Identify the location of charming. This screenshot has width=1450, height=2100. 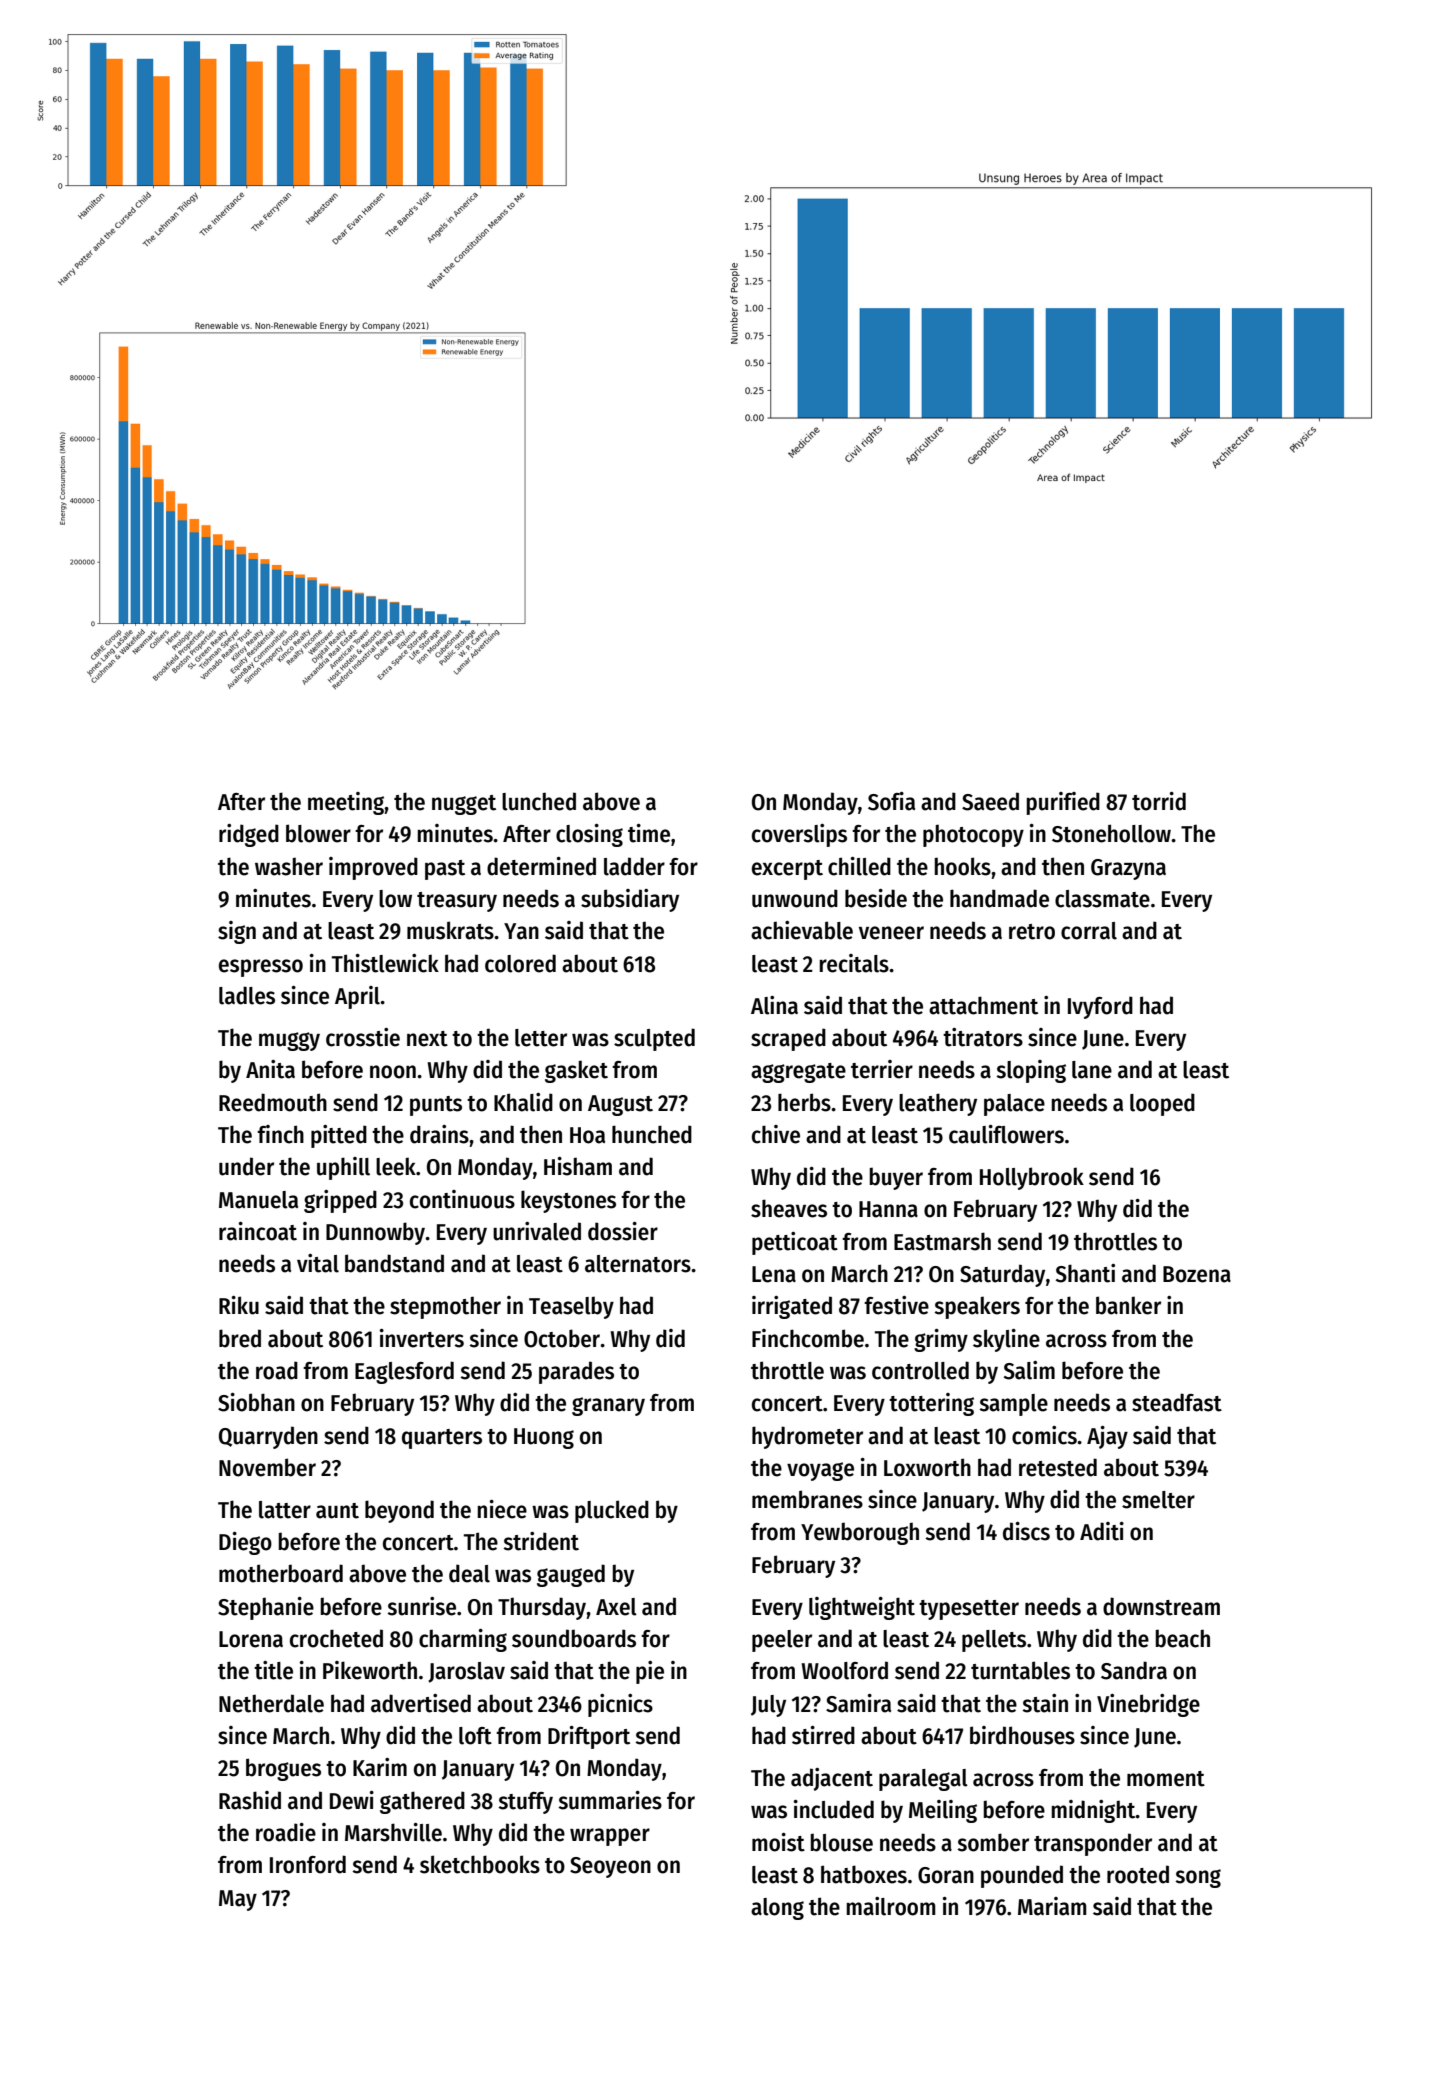
(463, 1640).
